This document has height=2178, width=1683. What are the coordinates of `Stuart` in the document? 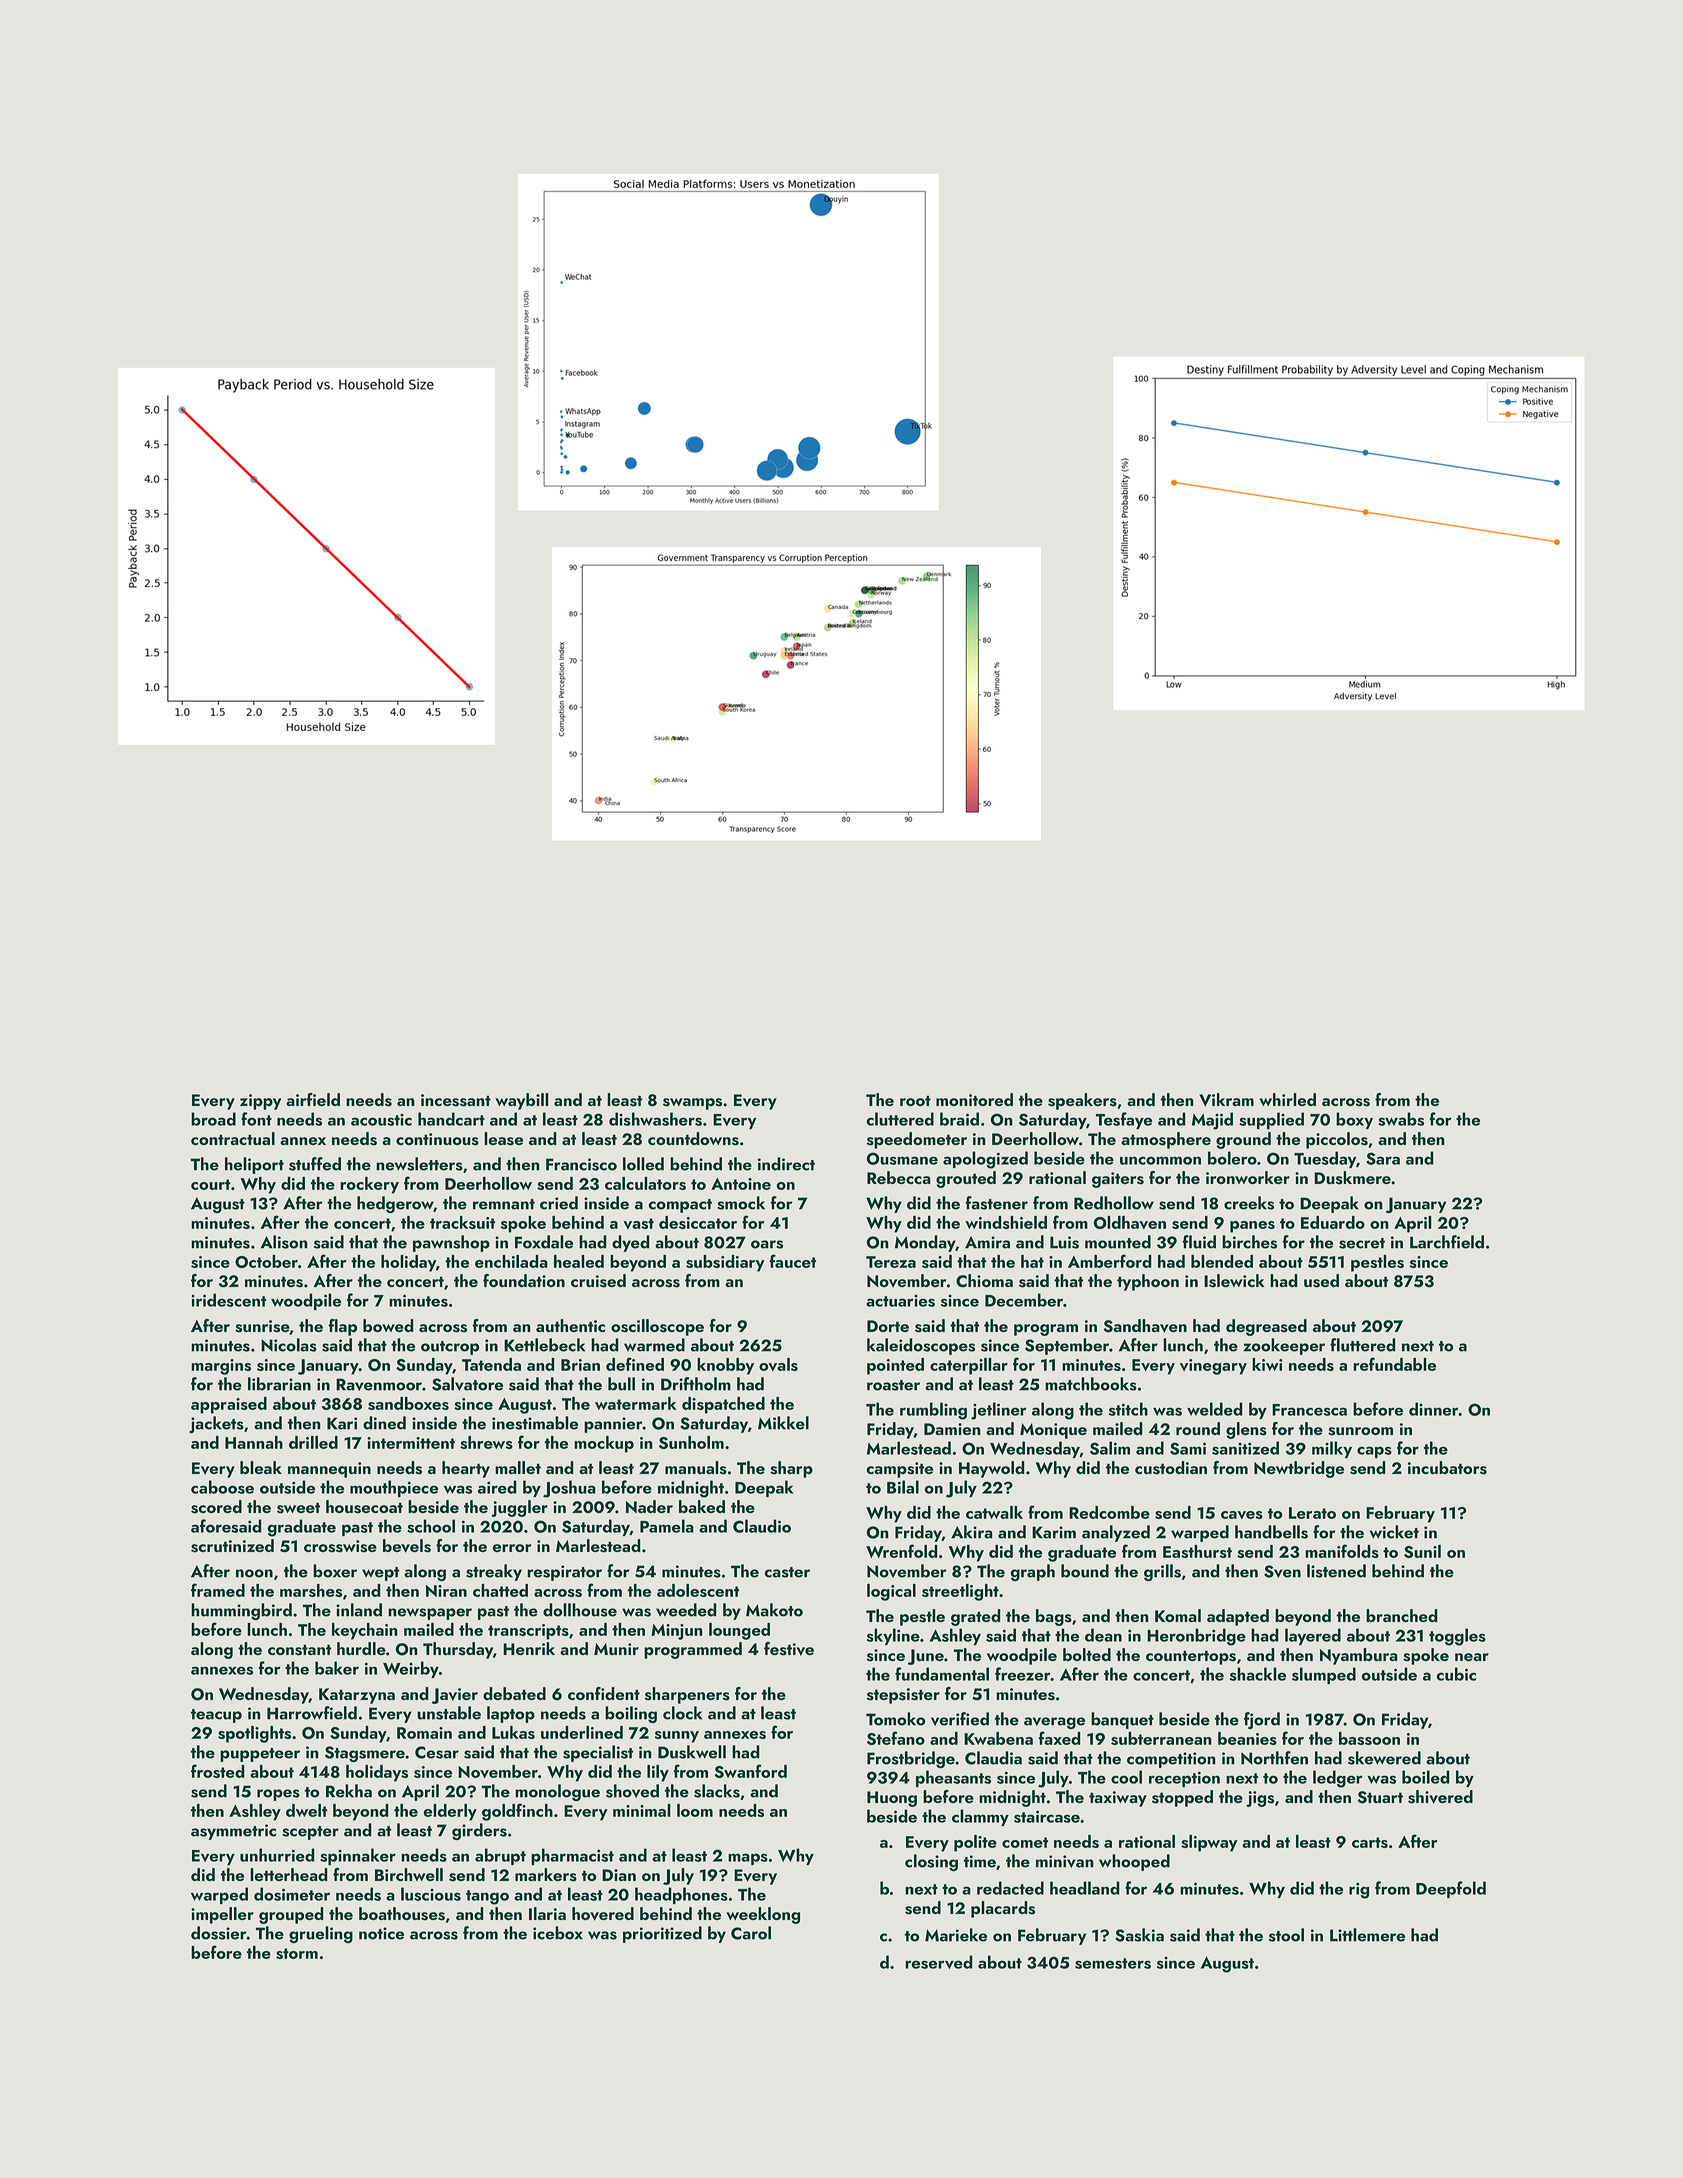 It's located at (1380, 1797).
